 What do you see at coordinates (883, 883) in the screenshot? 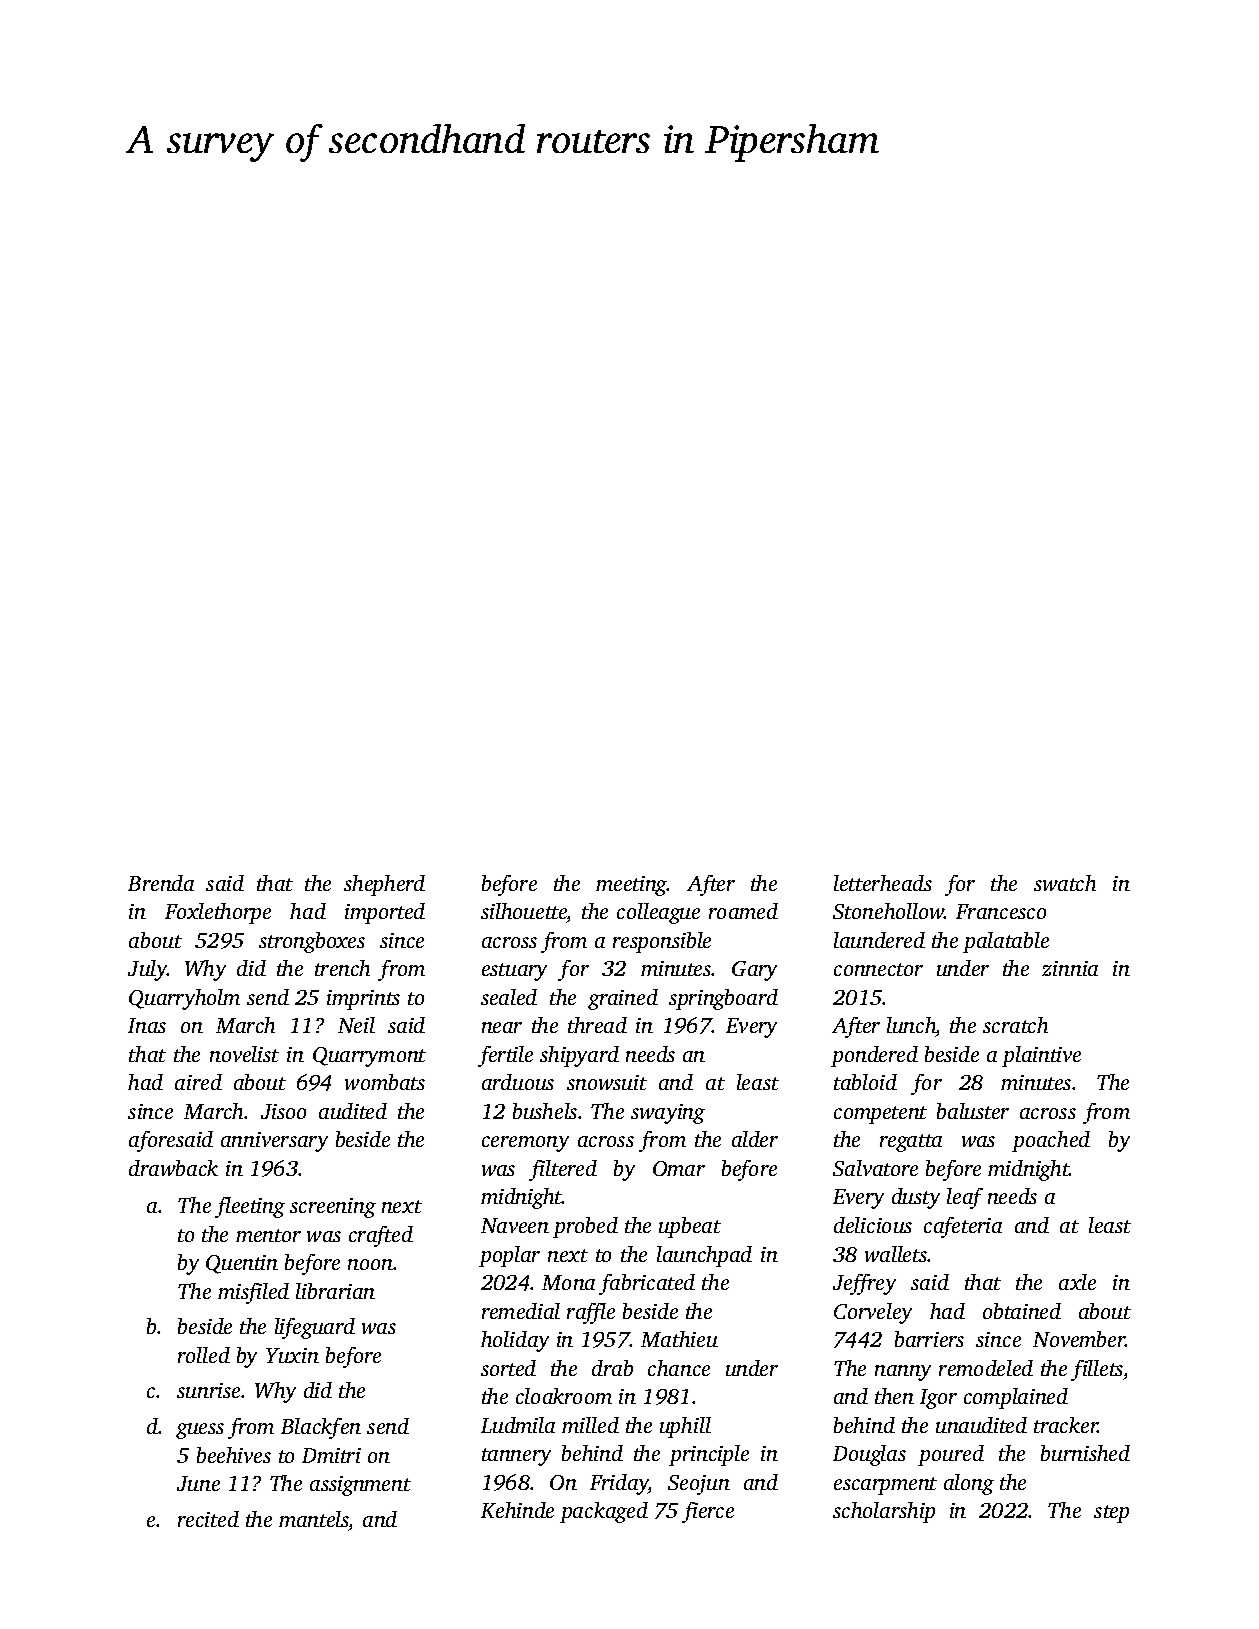
I see `letterheads` at bounding box center [883, 883].
